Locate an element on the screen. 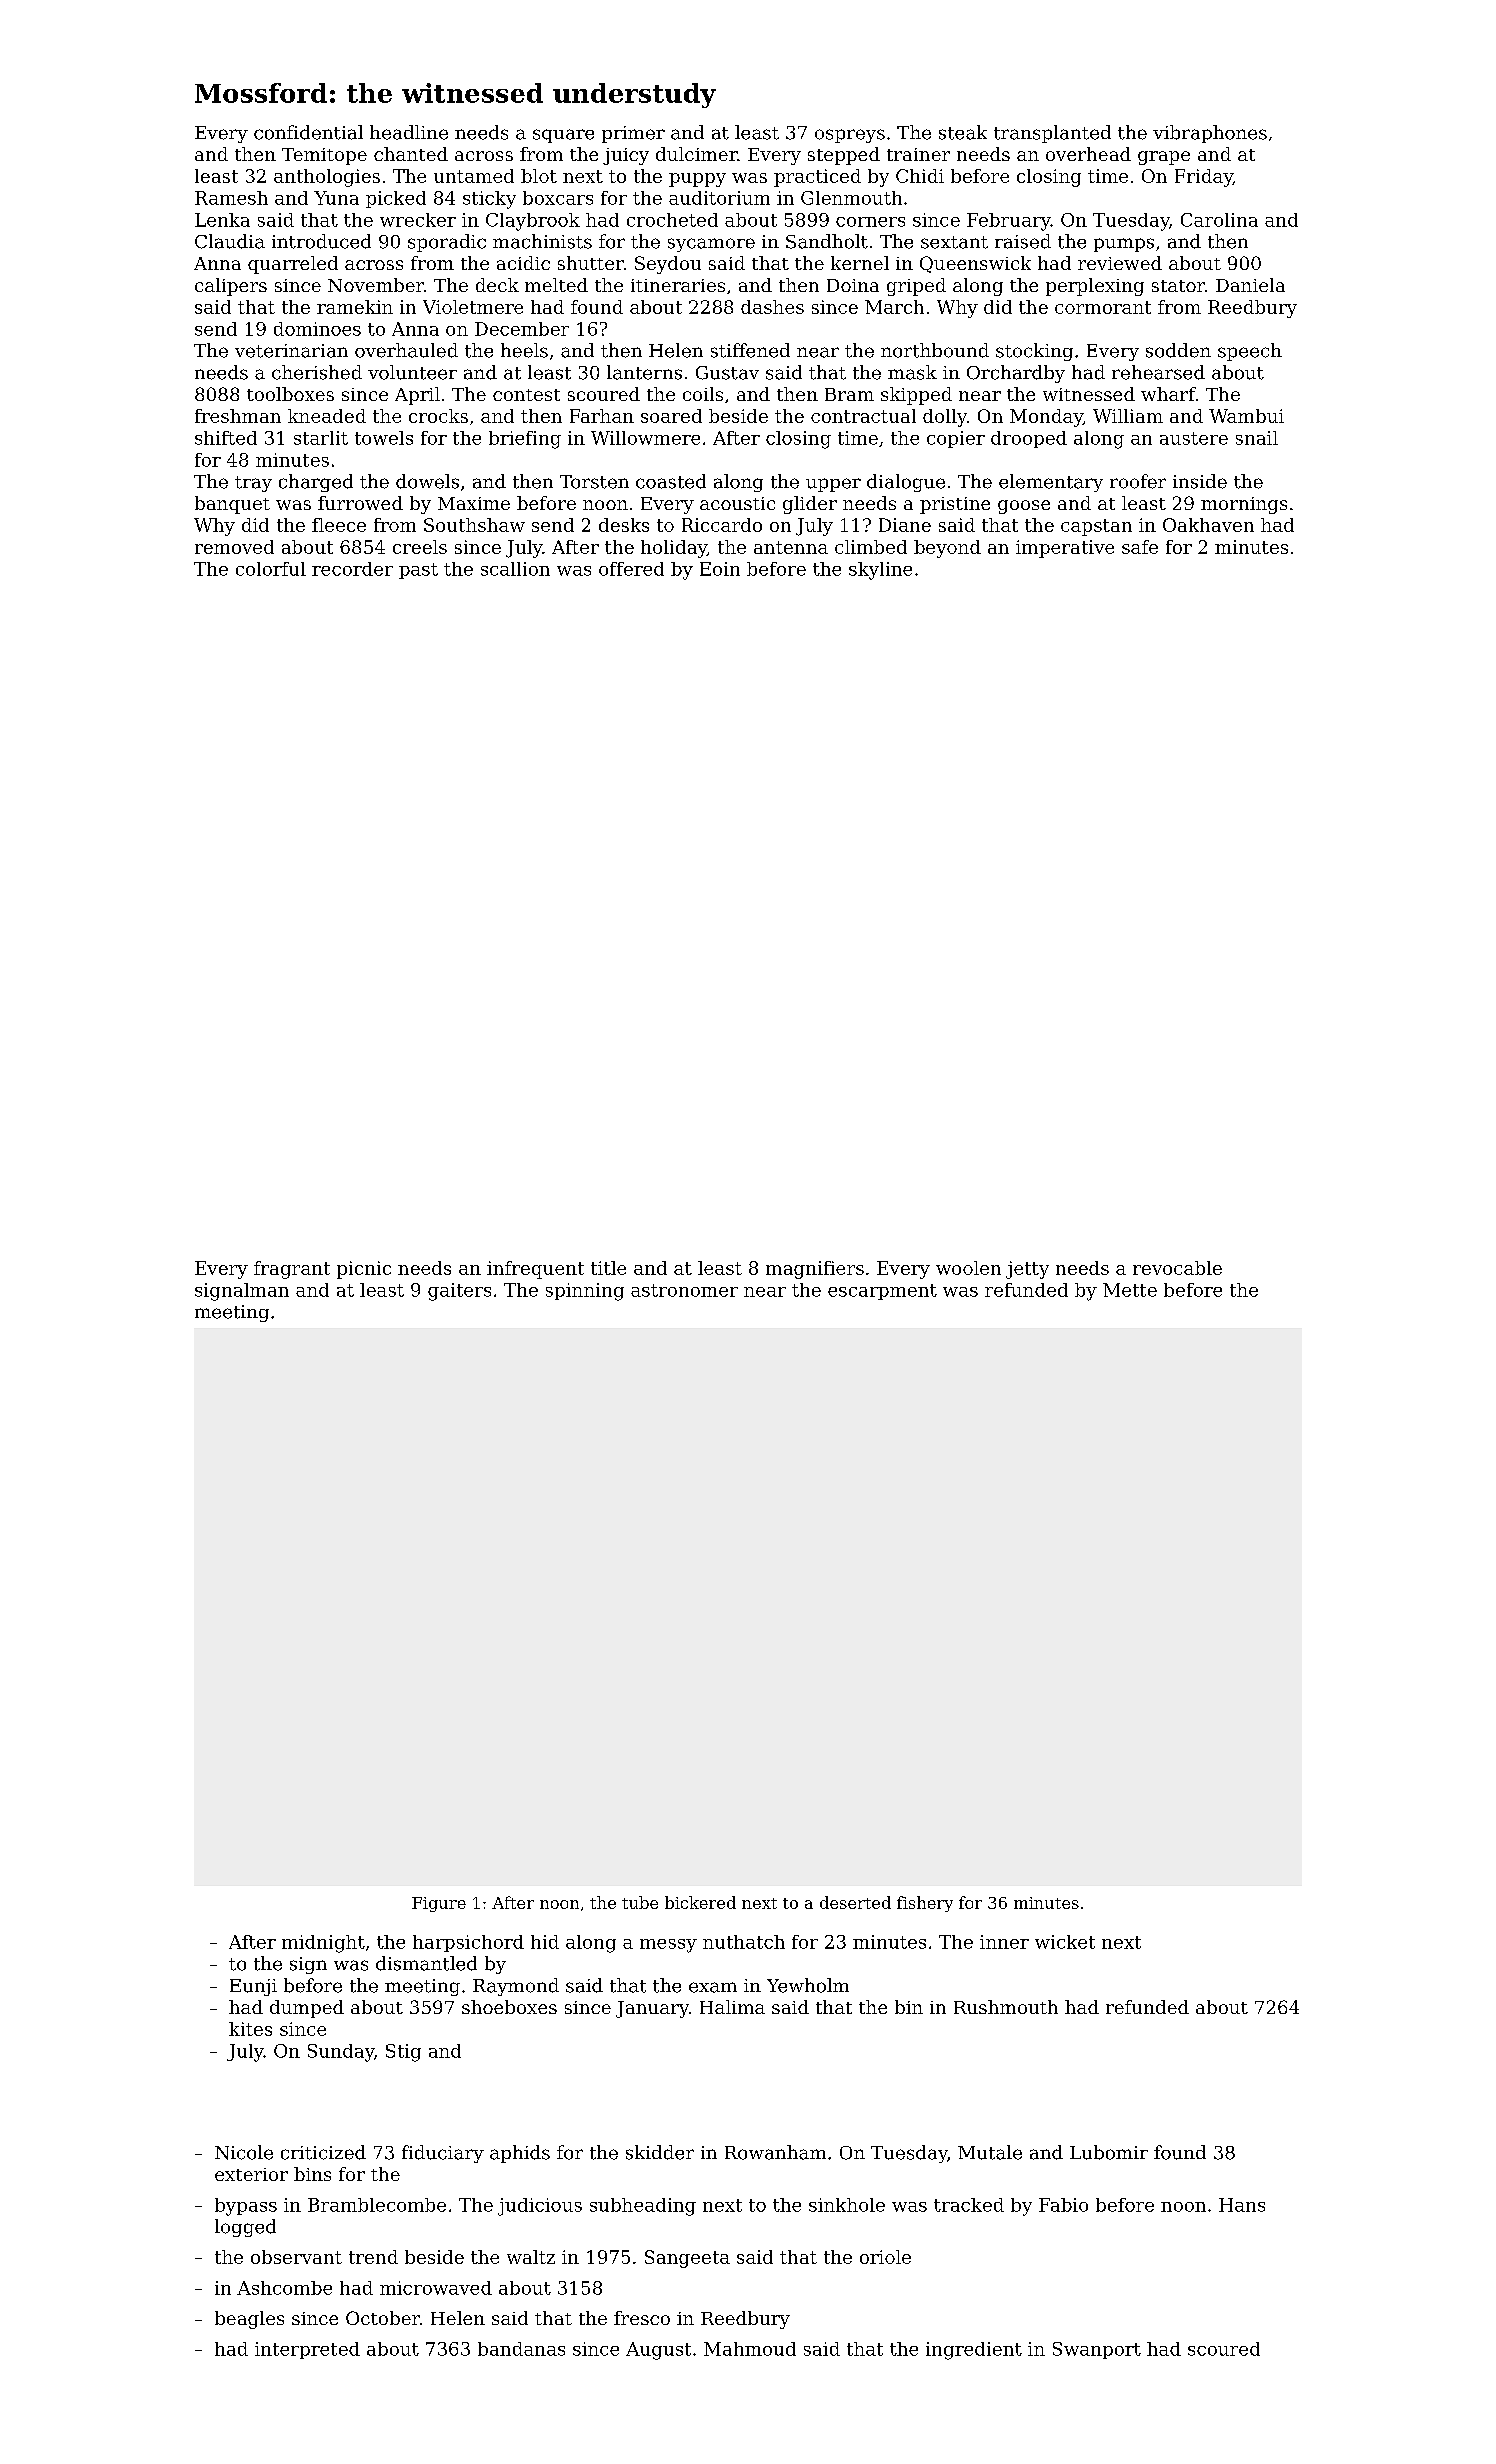  spinning is located at coordinates (585, 1292).
